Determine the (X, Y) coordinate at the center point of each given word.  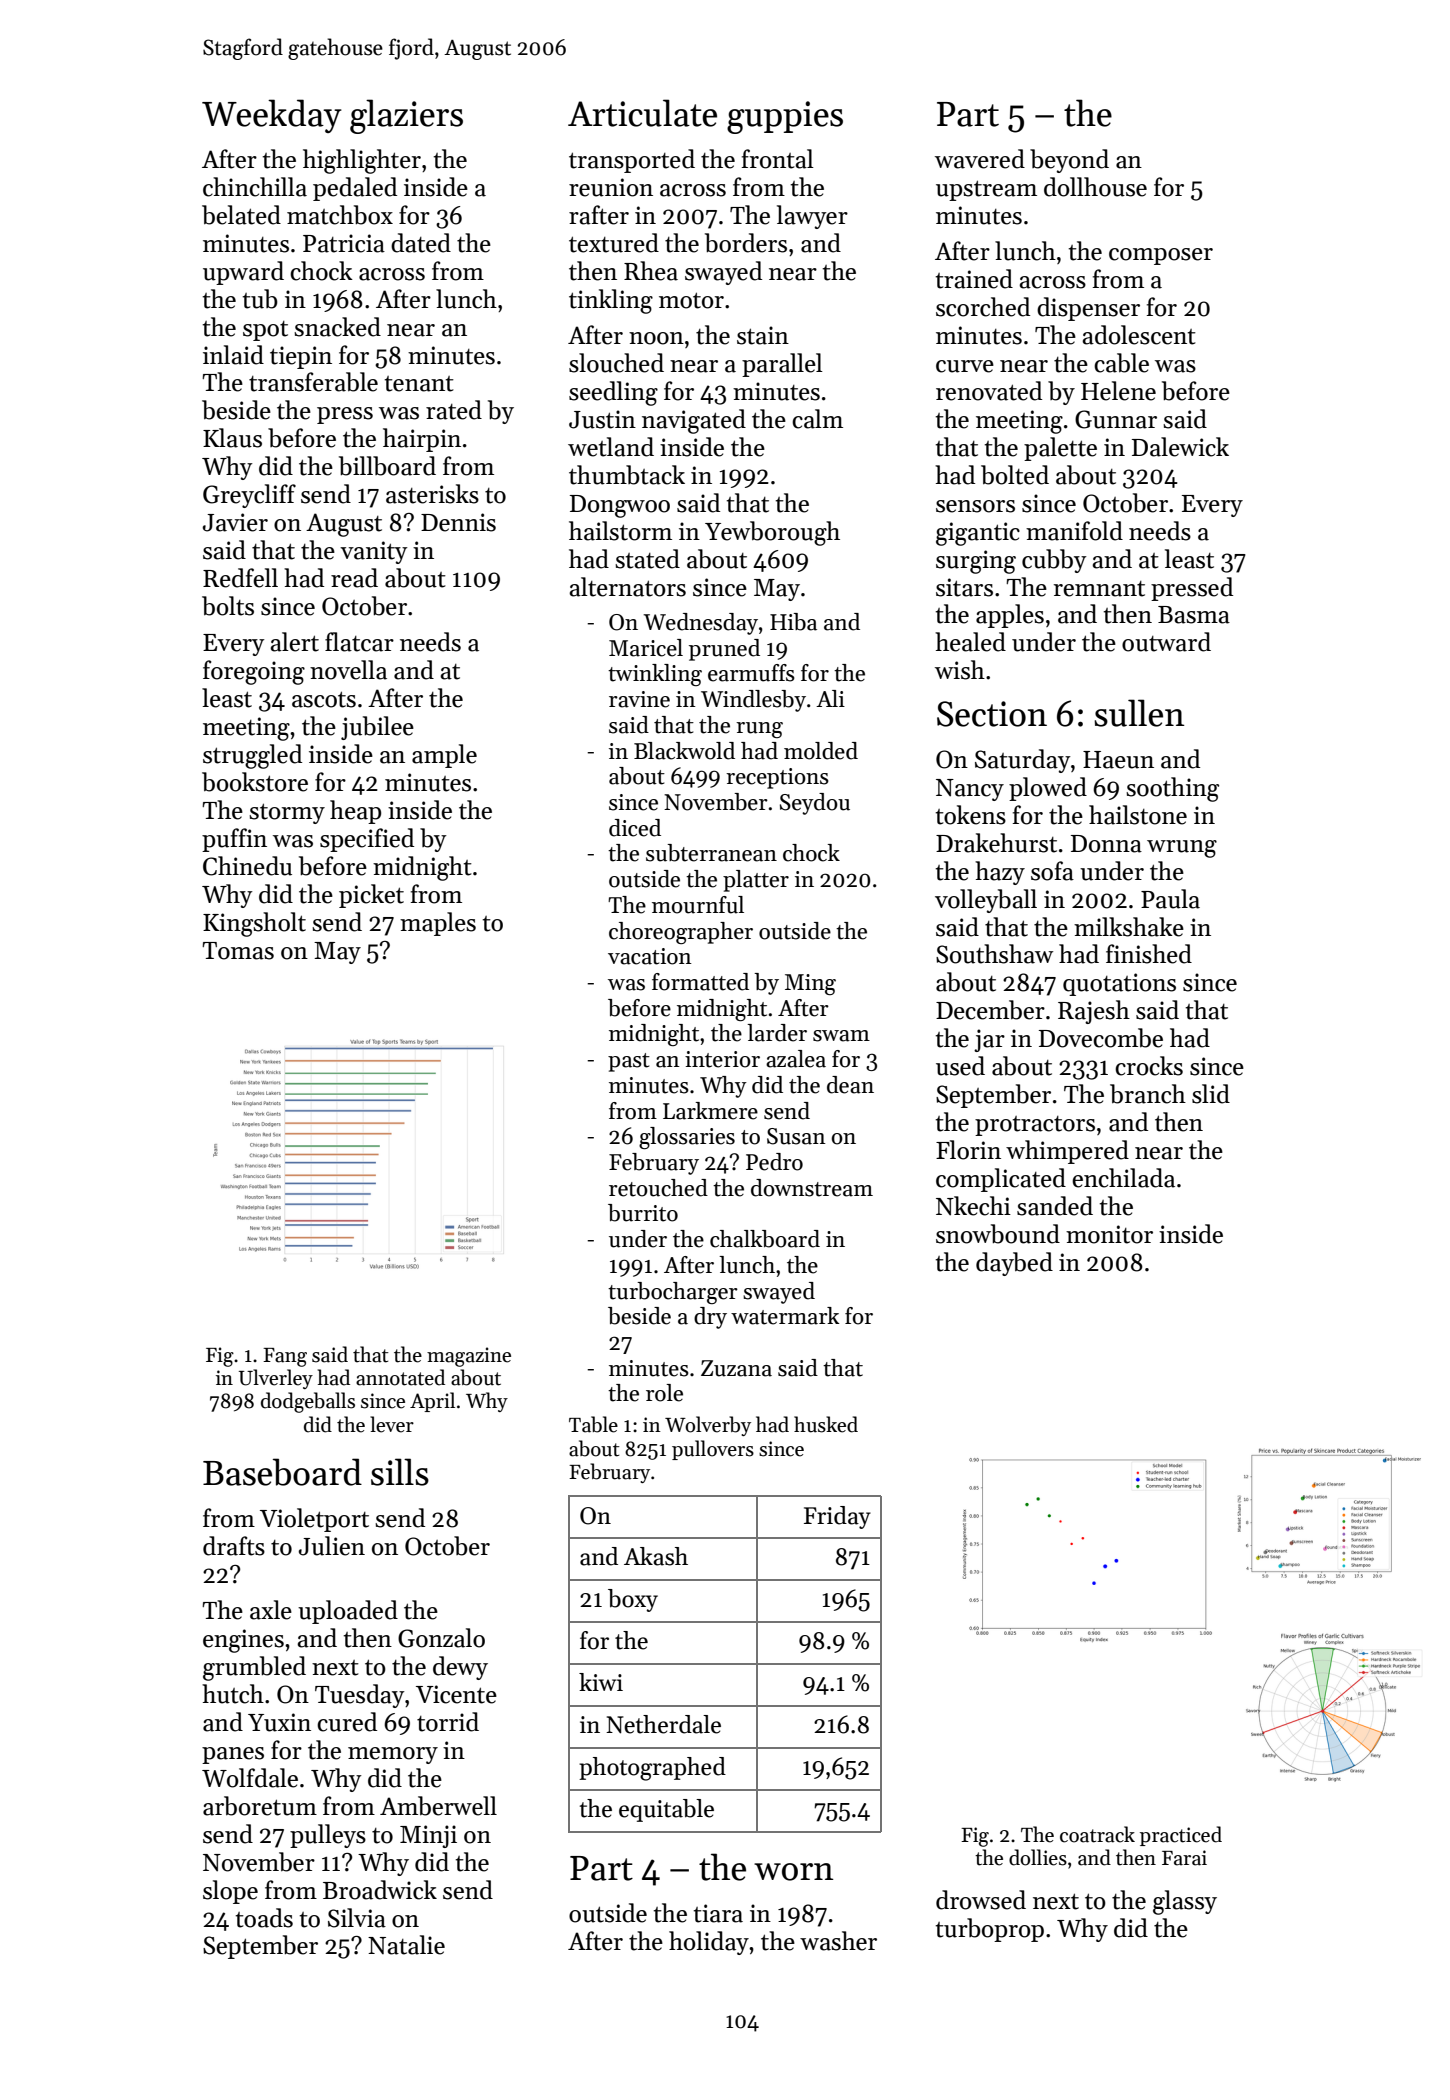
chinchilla (255, 187)
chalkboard (765, 1239)
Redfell (240, 578)
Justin (602, 419)
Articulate (642, 113)
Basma (1194, 615)
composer (1161, 256)
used (960, 1066)
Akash (656, 1556)
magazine (469, 1357)
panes (233, 1755)
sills (400, 1472)
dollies (1038, 1857)
